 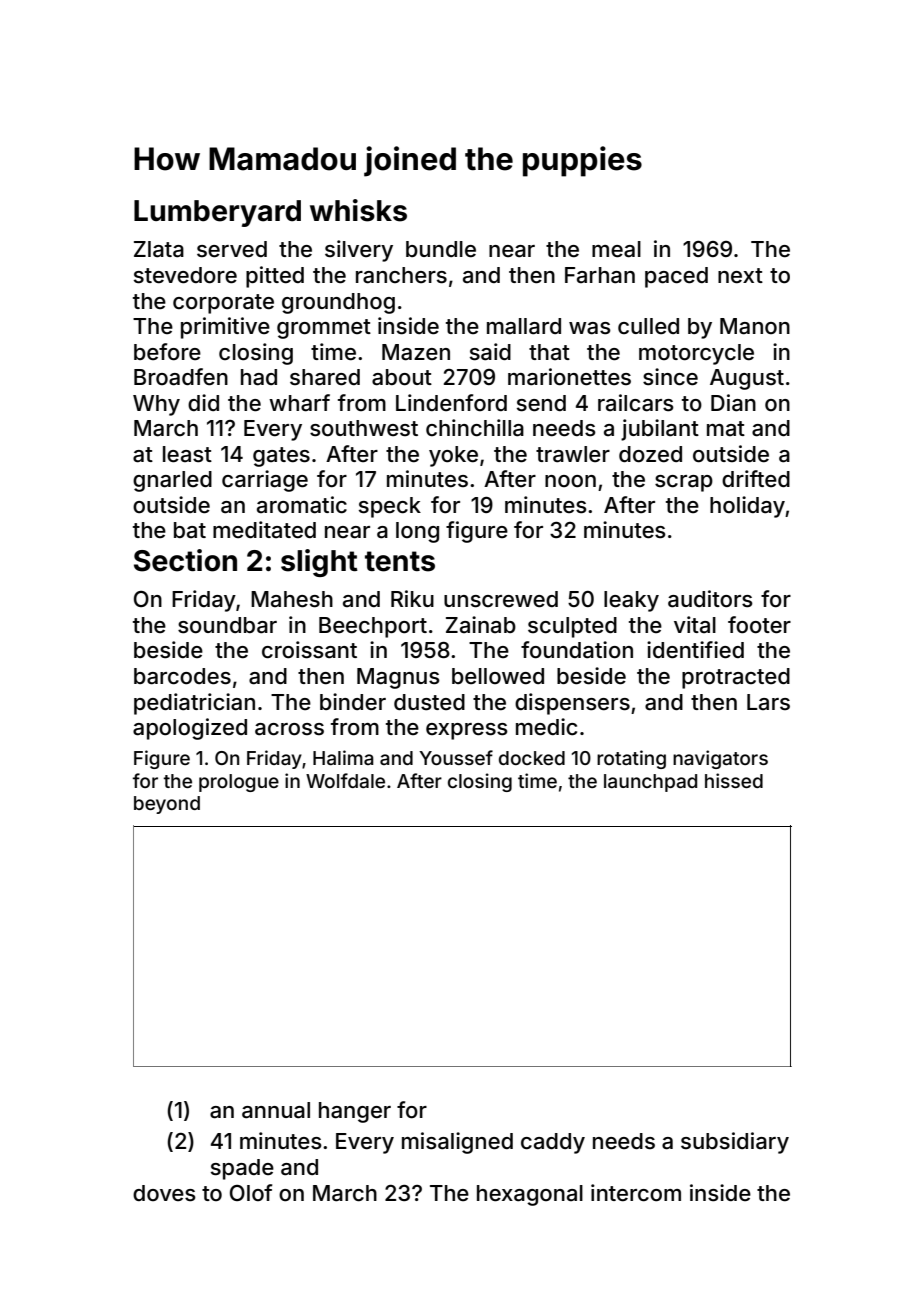 I want to click on hexagonal, so click(x=530, y=1195).
